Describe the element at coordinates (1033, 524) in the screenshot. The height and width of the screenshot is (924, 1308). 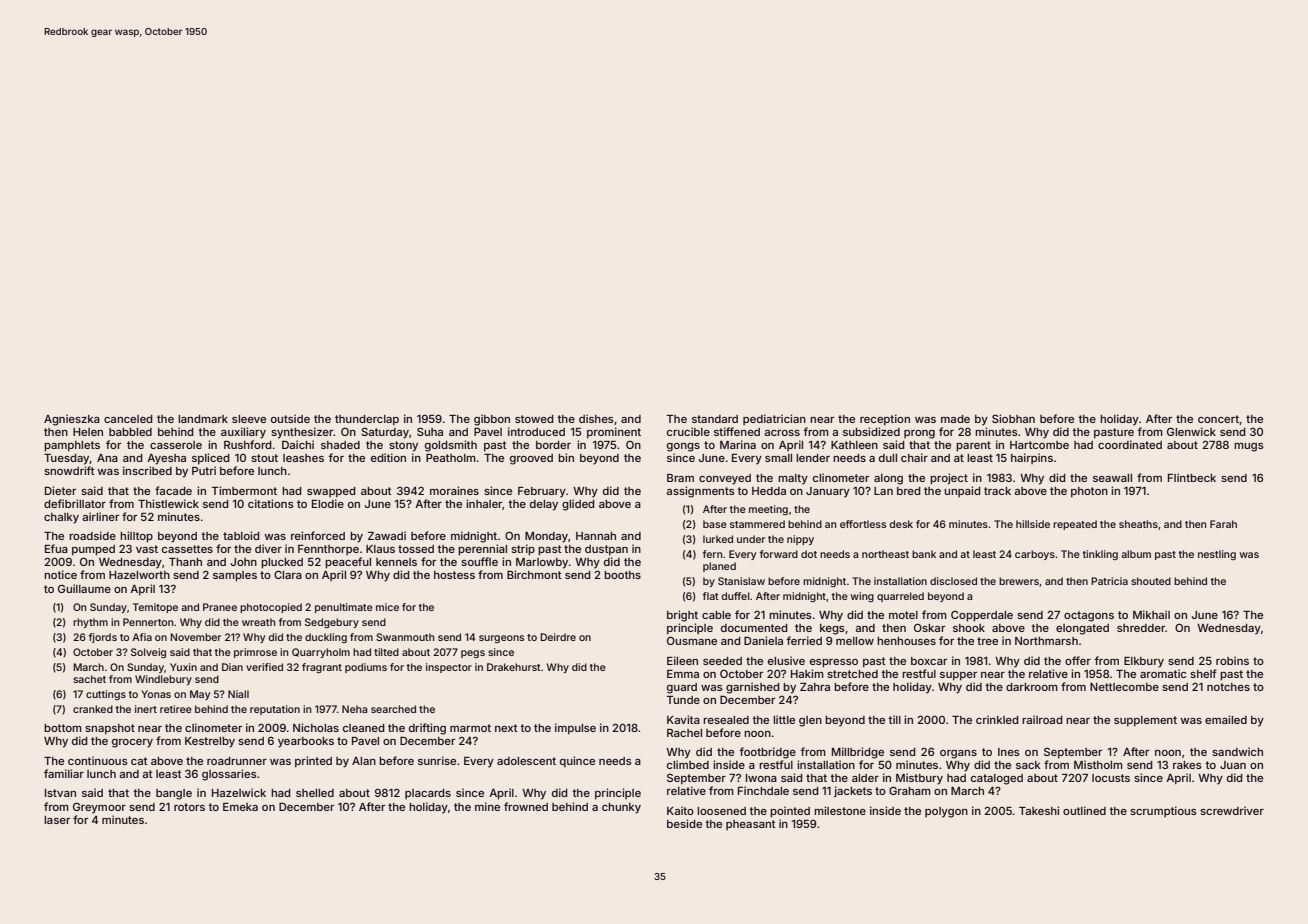
I see `hillside` at that location.
